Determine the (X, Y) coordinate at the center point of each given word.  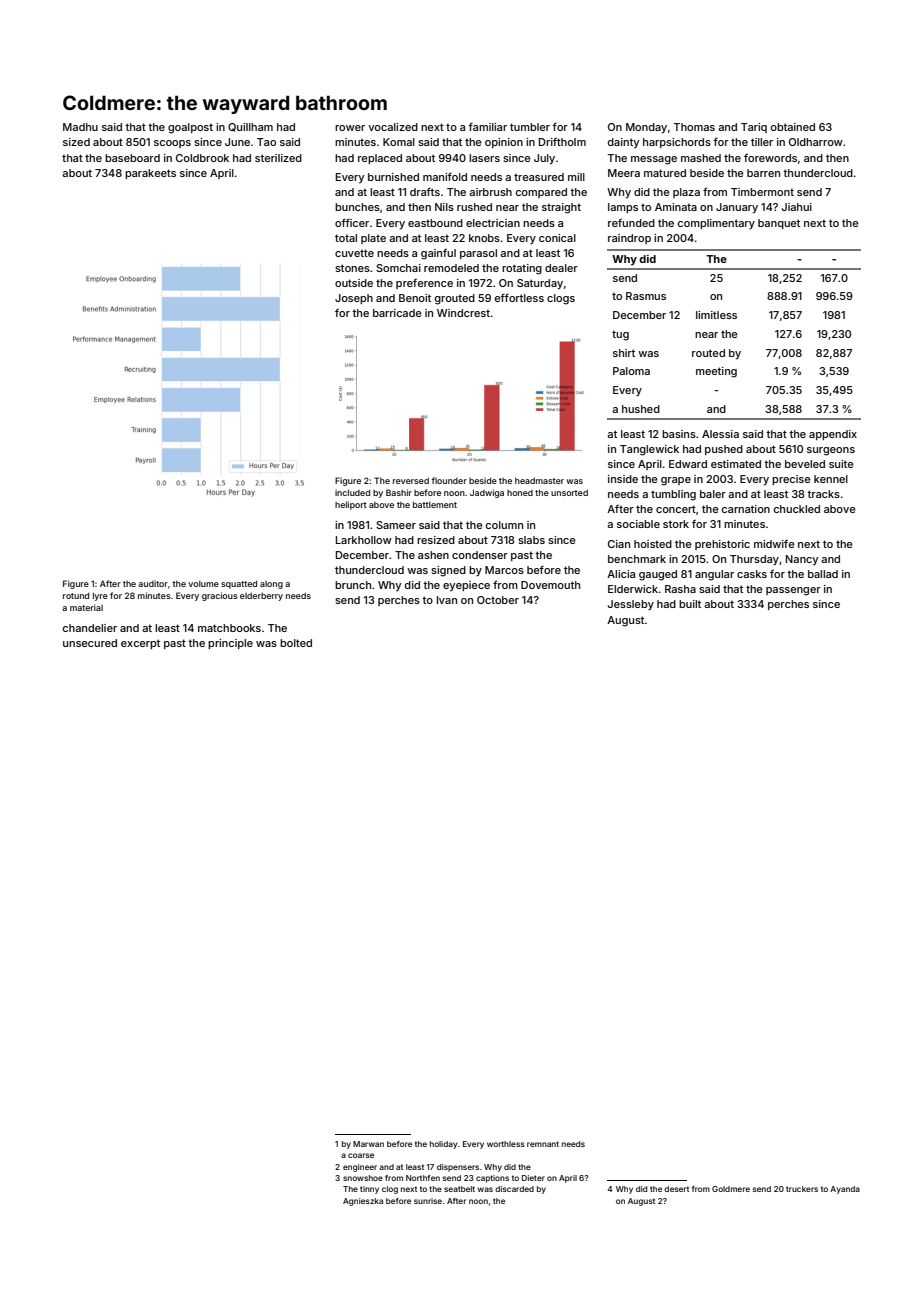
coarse (361, 1155)
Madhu (80, 127)
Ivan (447, 600)
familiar (487, 127)
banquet (779, 224)
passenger (793, 591)
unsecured (90, 643)
